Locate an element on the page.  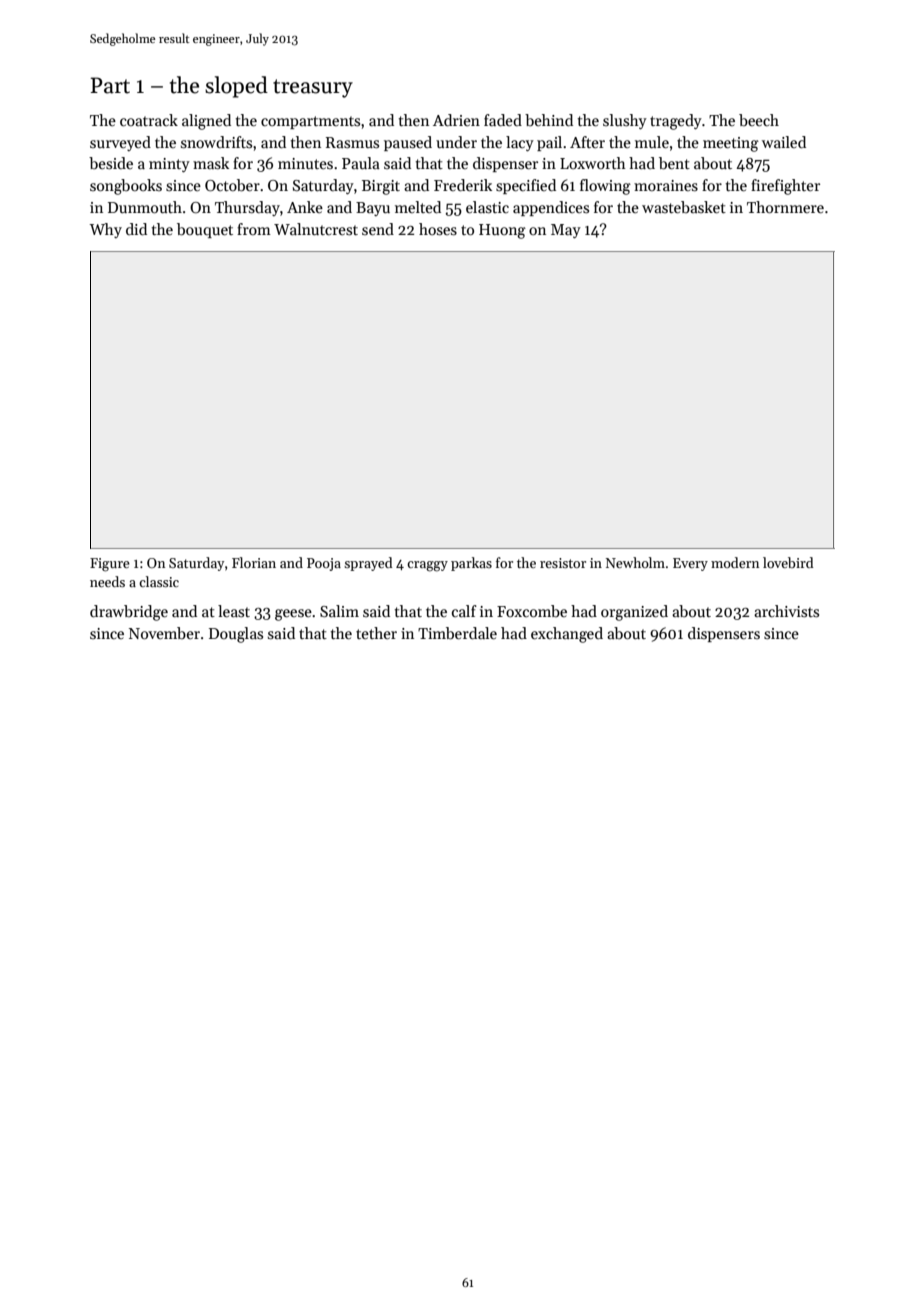
Figure is located at coordinates (110, 565).
